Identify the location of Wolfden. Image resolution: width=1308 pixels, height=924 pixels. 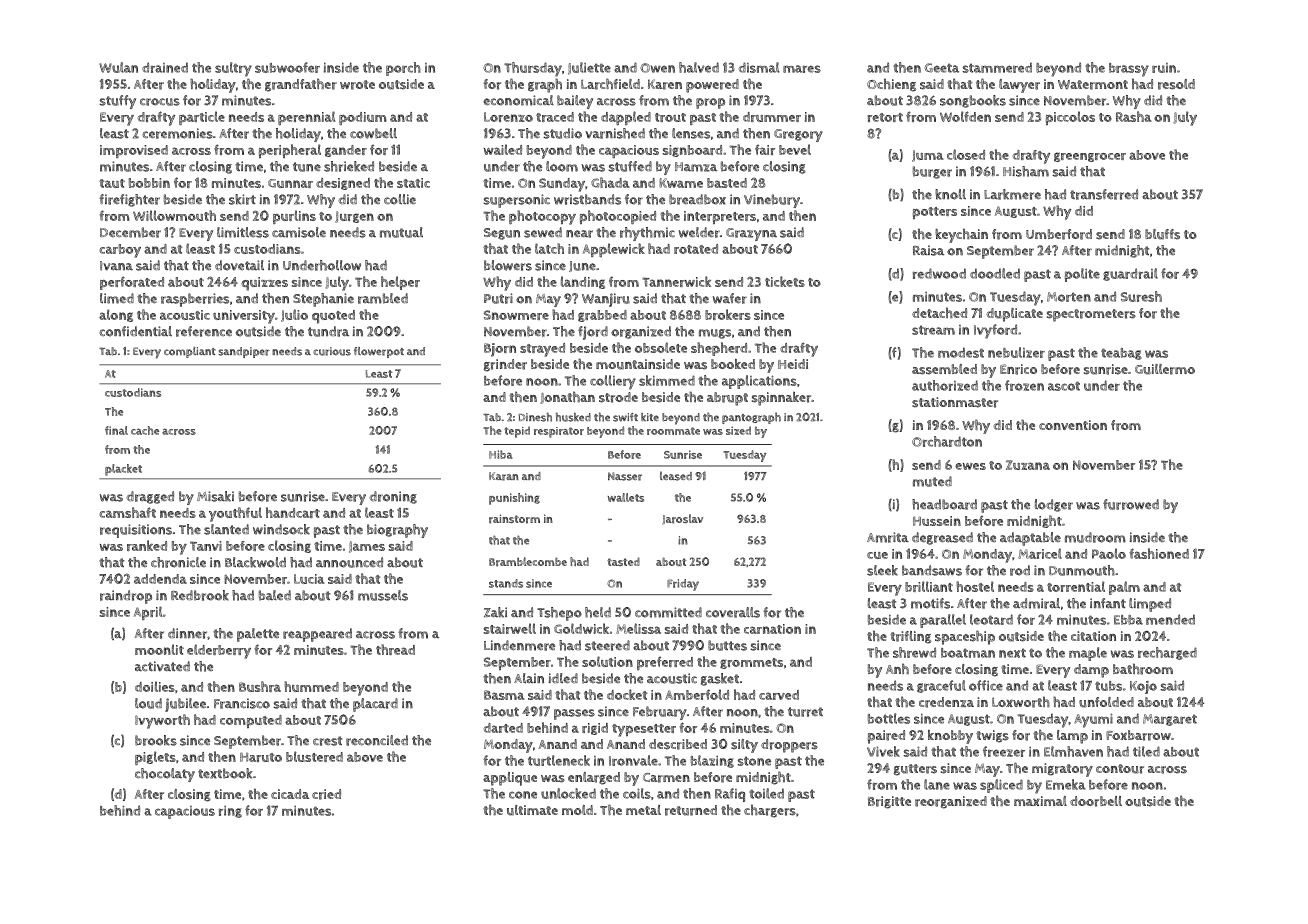
(965, 116).
